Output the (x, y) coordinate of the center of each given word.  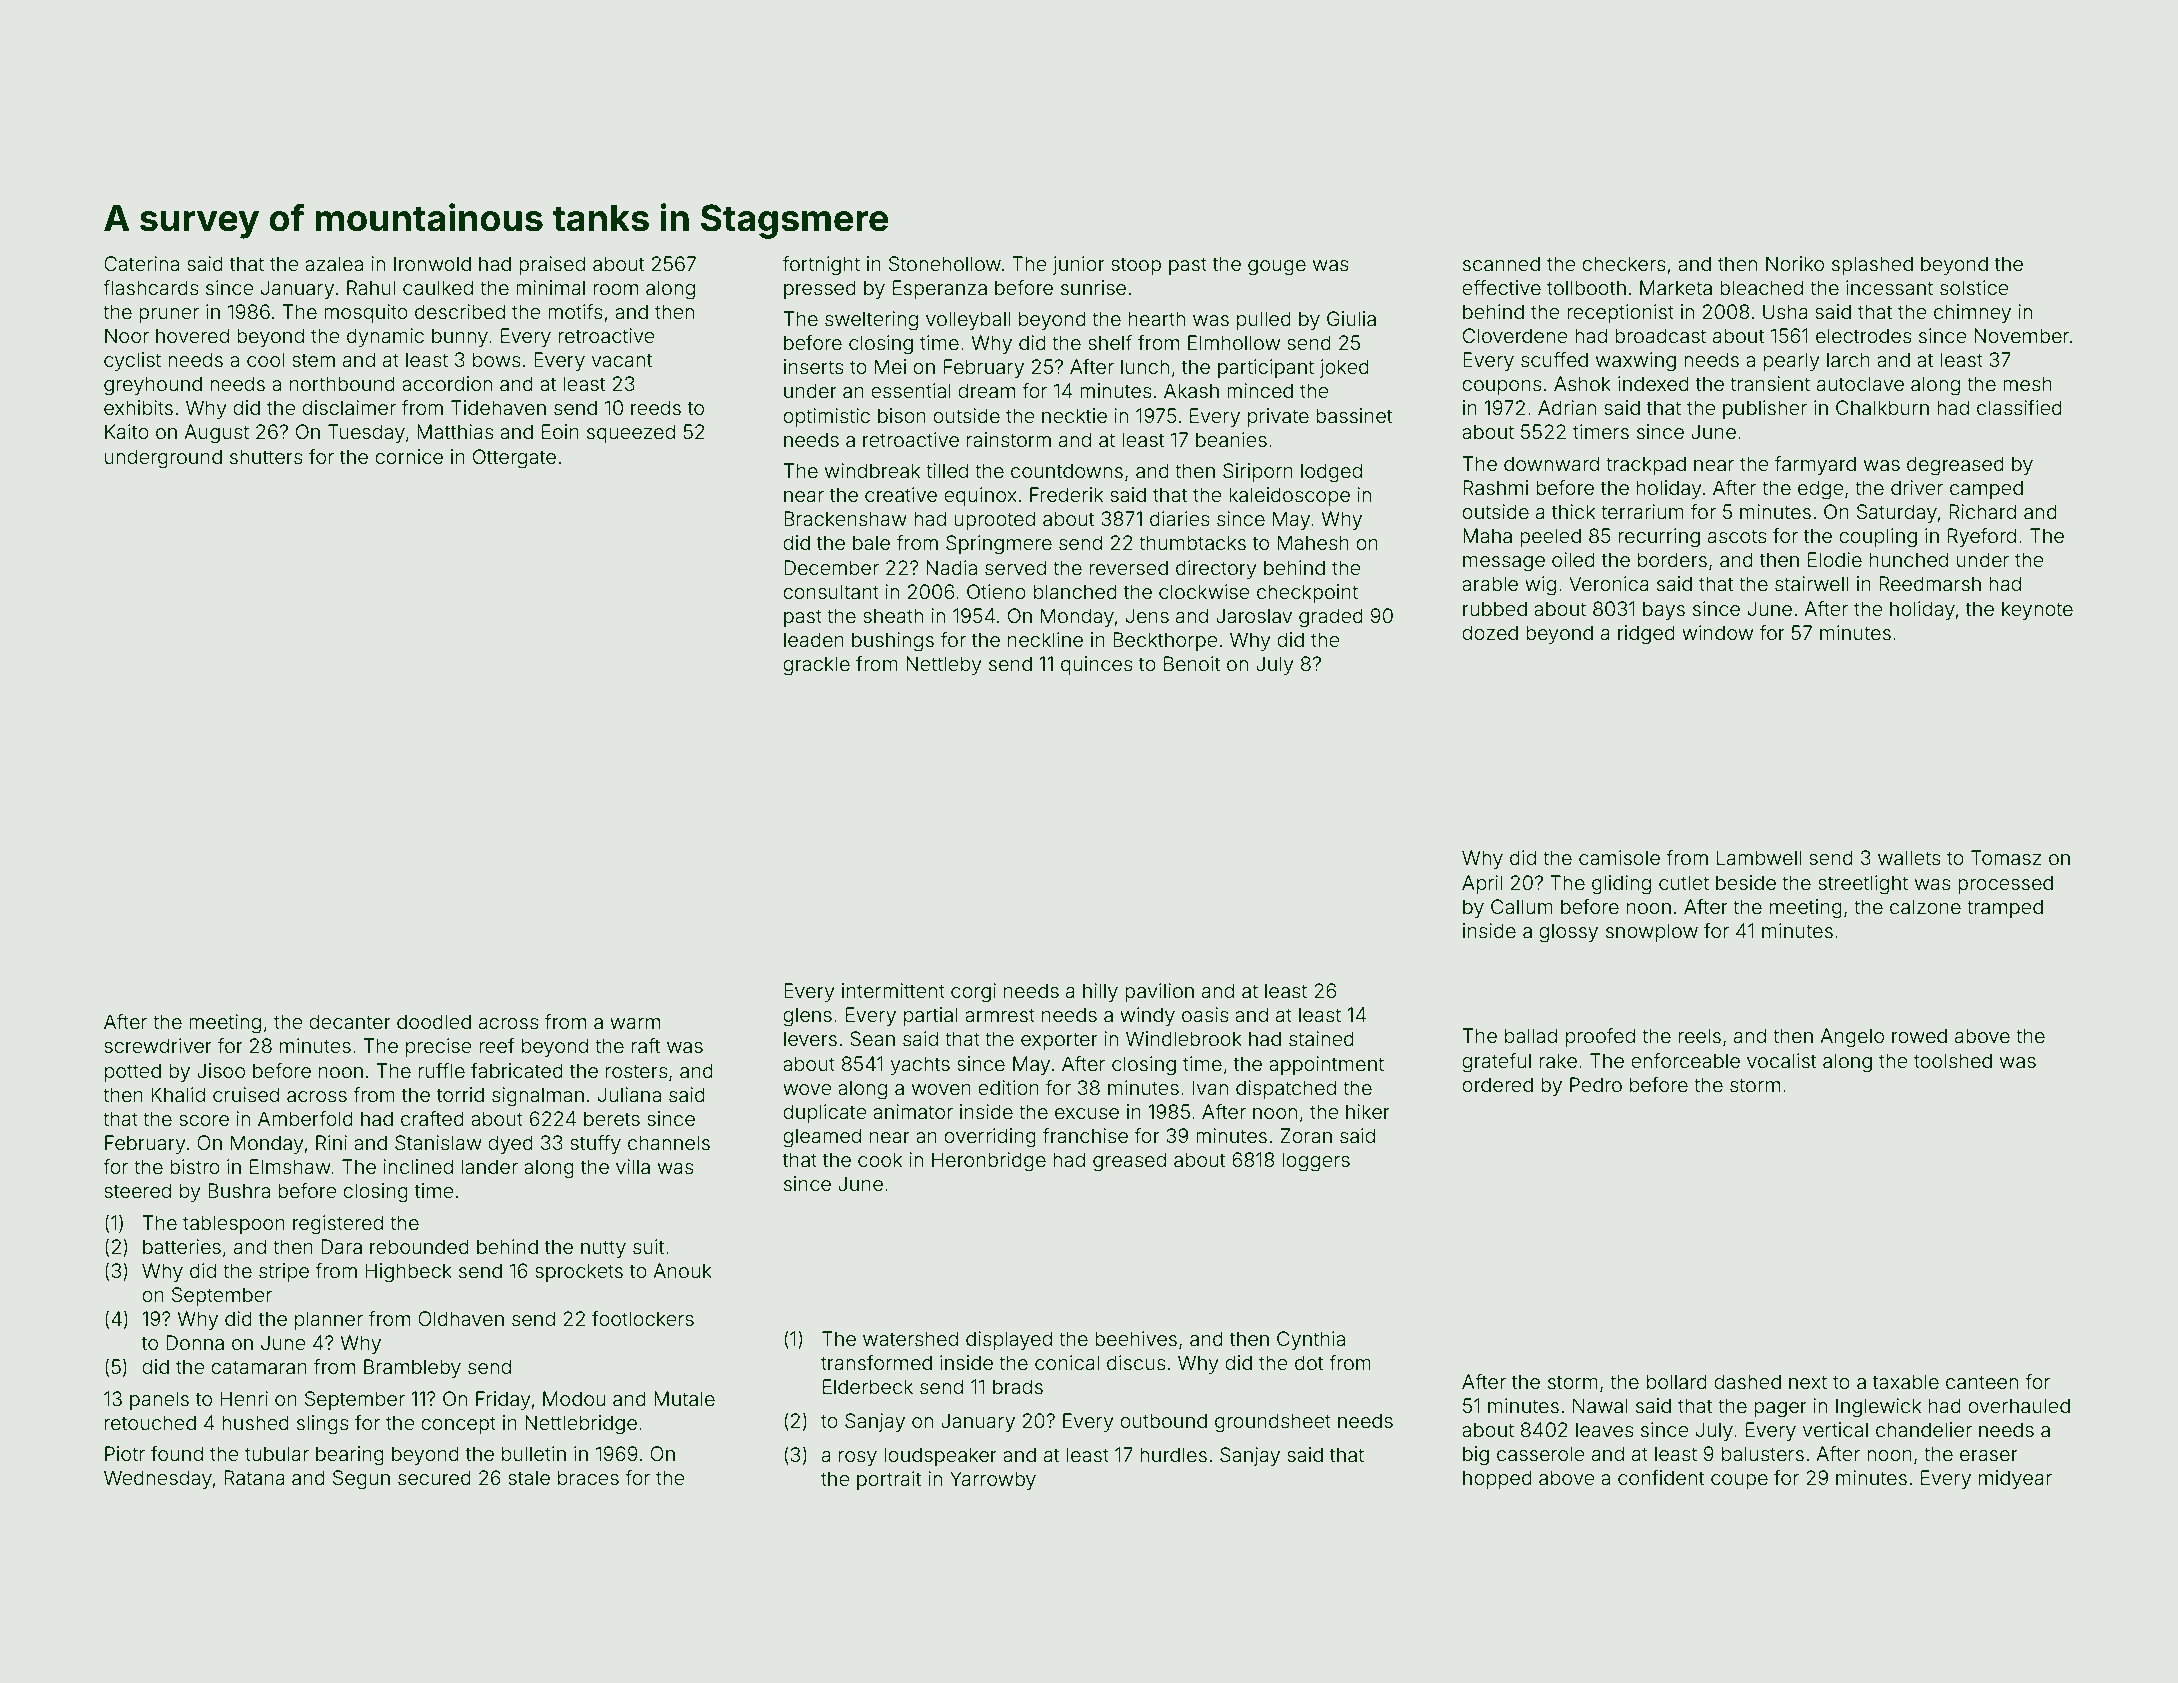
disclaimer (349, 407)
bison (902, 415)
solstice (1974, 287)
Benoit (1192, 663)
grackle (816, 666)
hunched (1909, 559)
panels (159, 1400)
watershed (910, 1338)
